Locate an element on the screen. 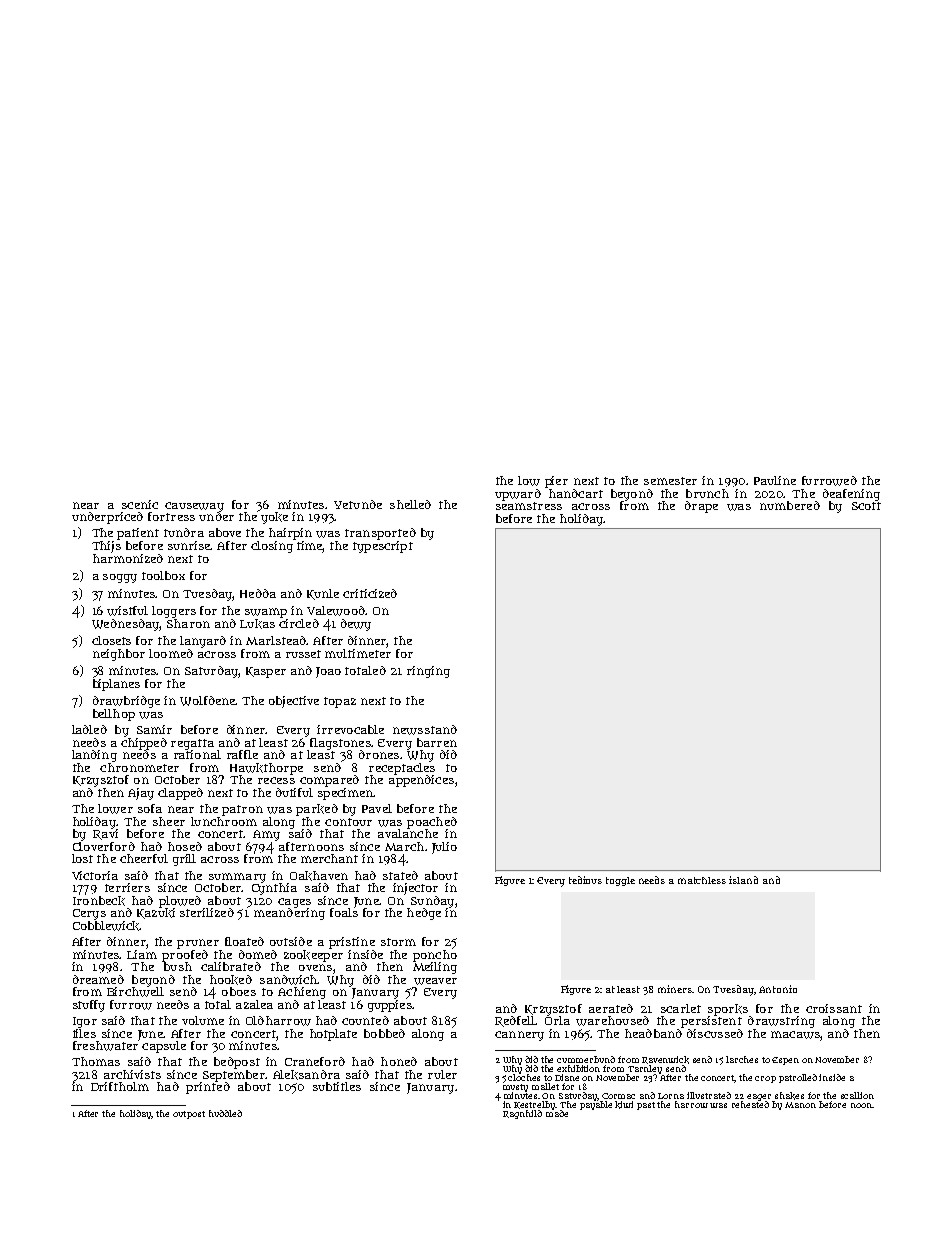  criticized is located at coordinates (370, 593).
